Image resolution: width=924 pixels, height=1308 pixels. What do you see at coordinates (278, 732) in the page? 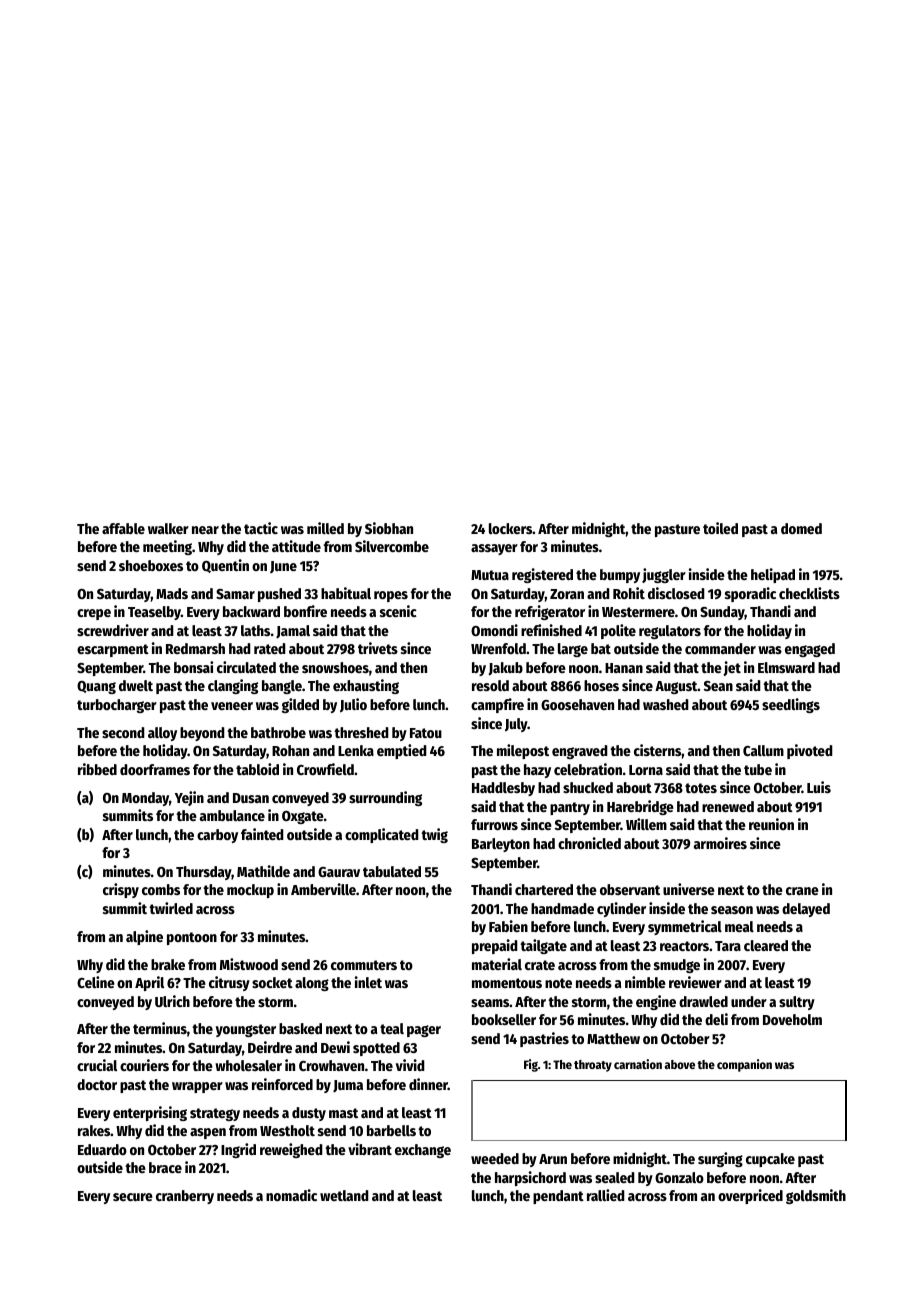
I see `bathrobe` at bounding box center [278, 732].
